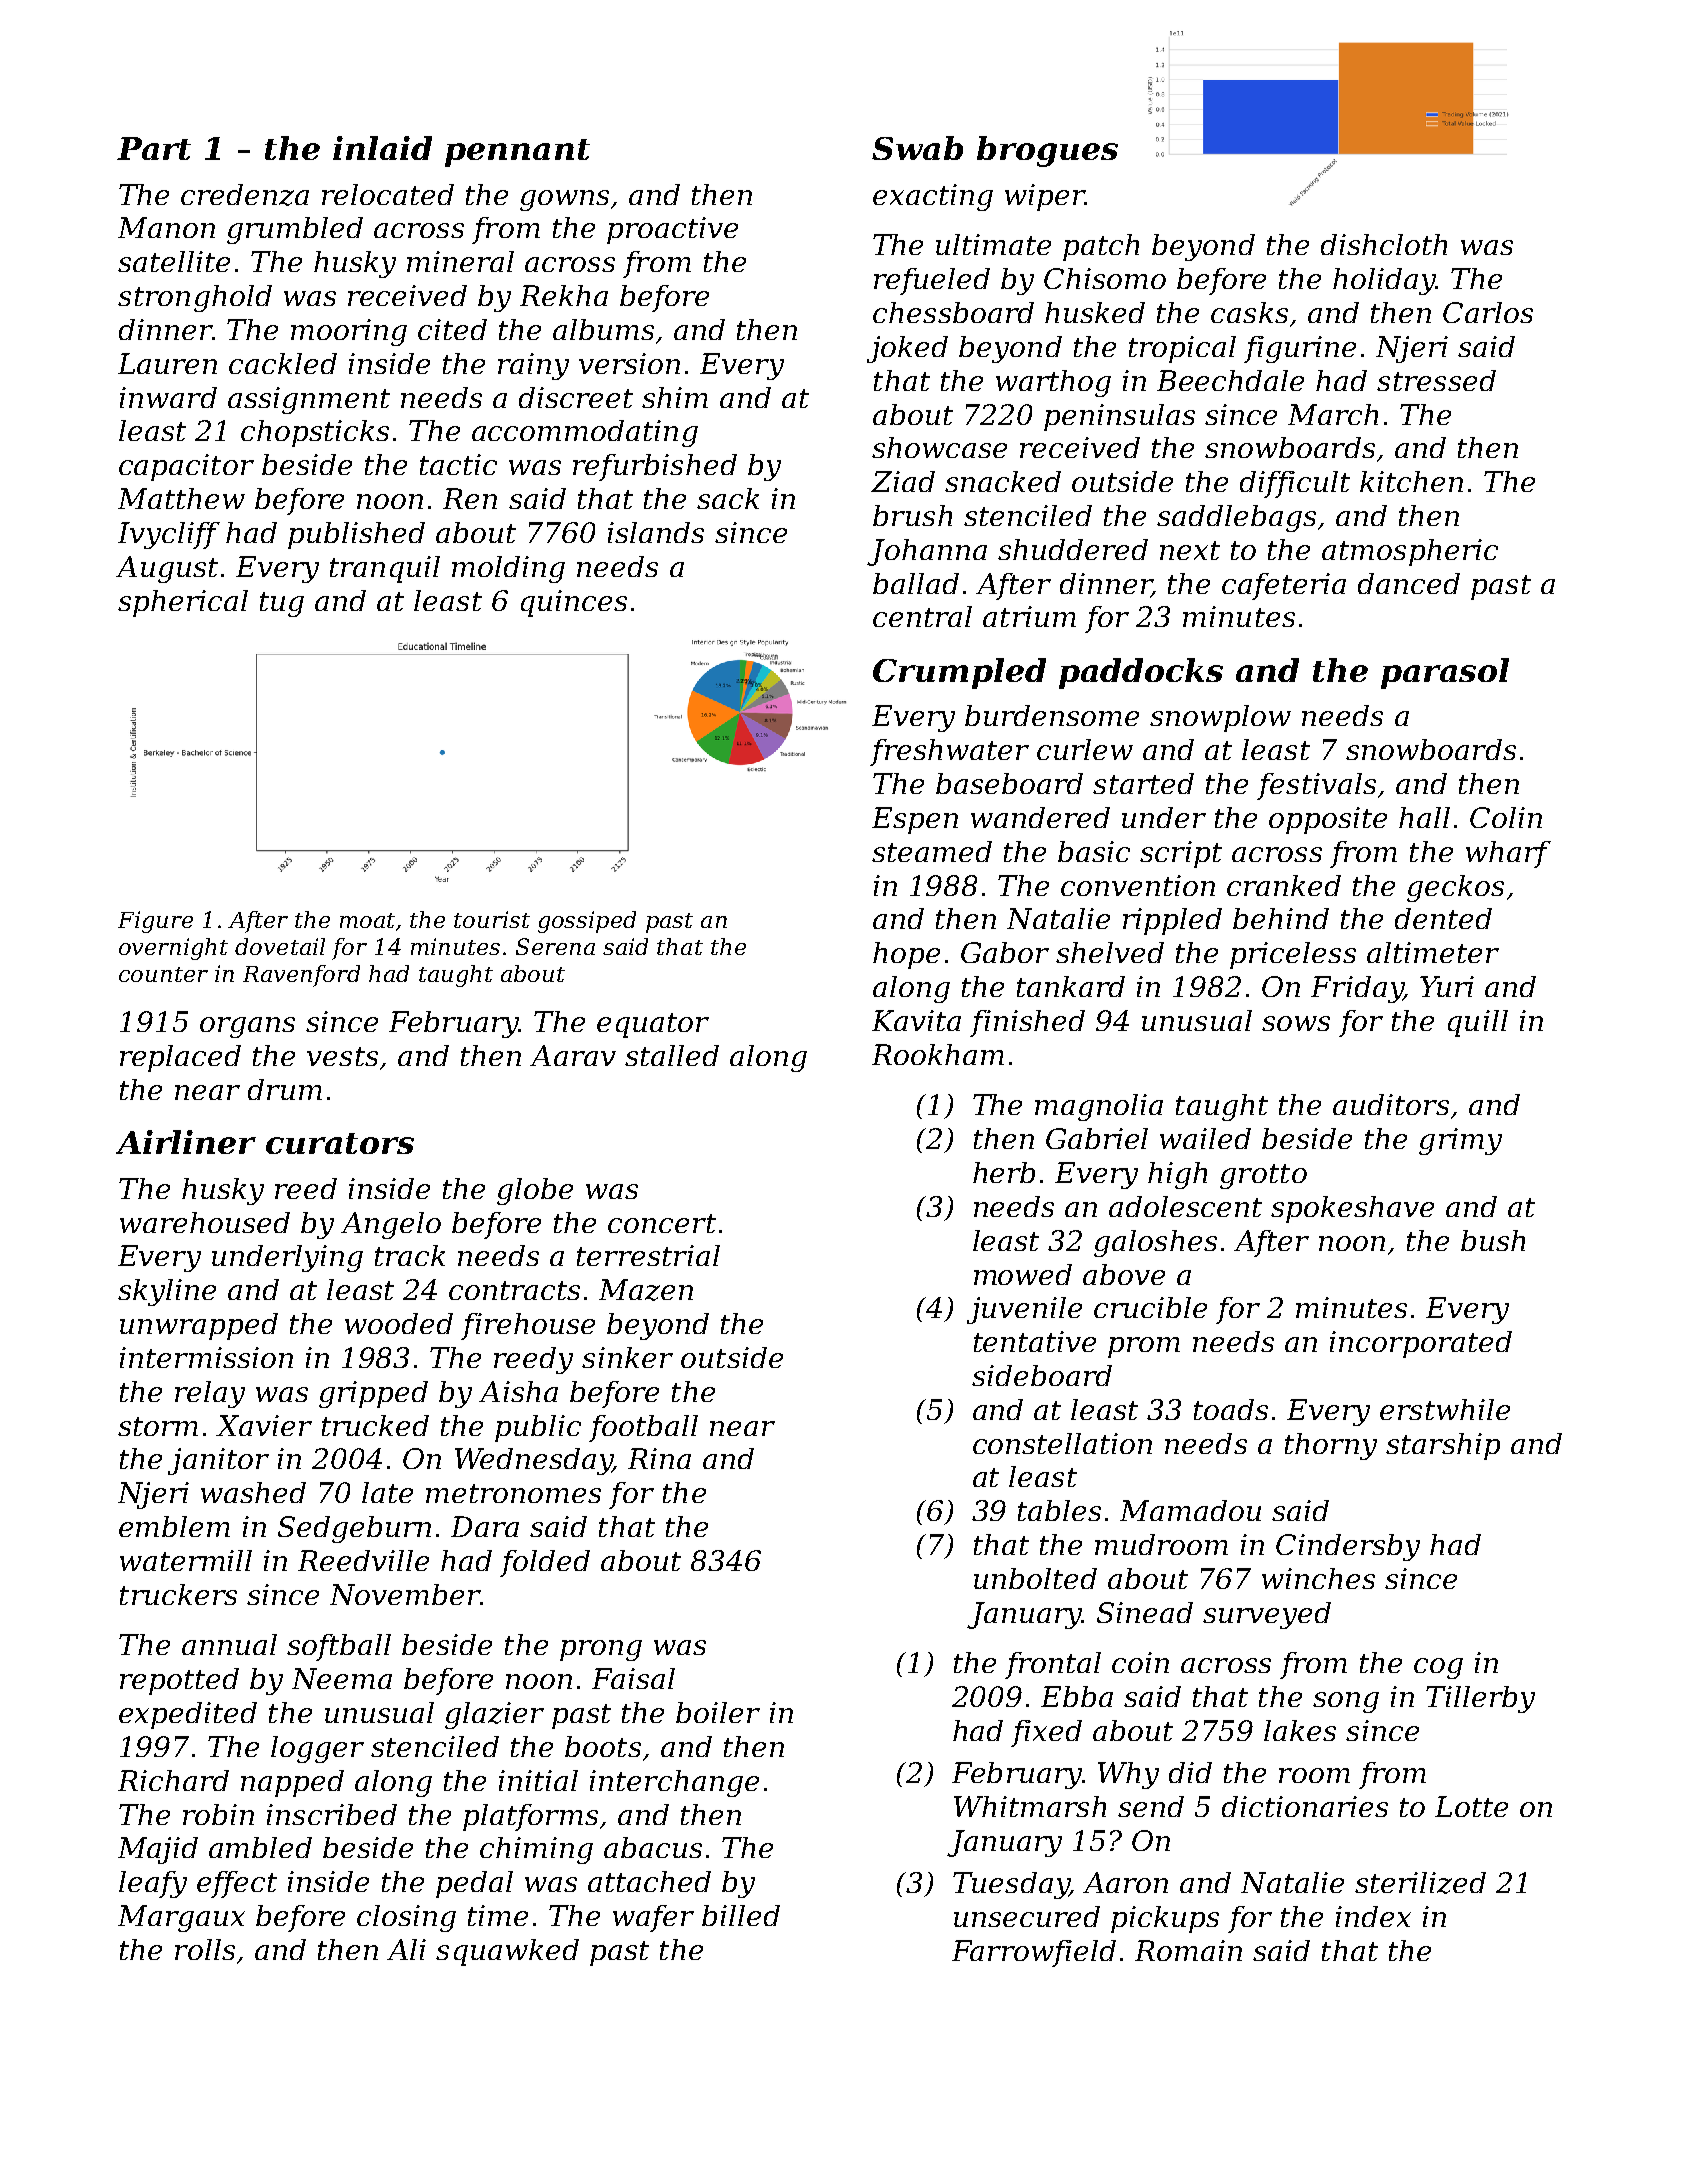  What do you see at coordinates (154, 148) in the screenshot?
I see `Part` at bounding box center [154, 148].
